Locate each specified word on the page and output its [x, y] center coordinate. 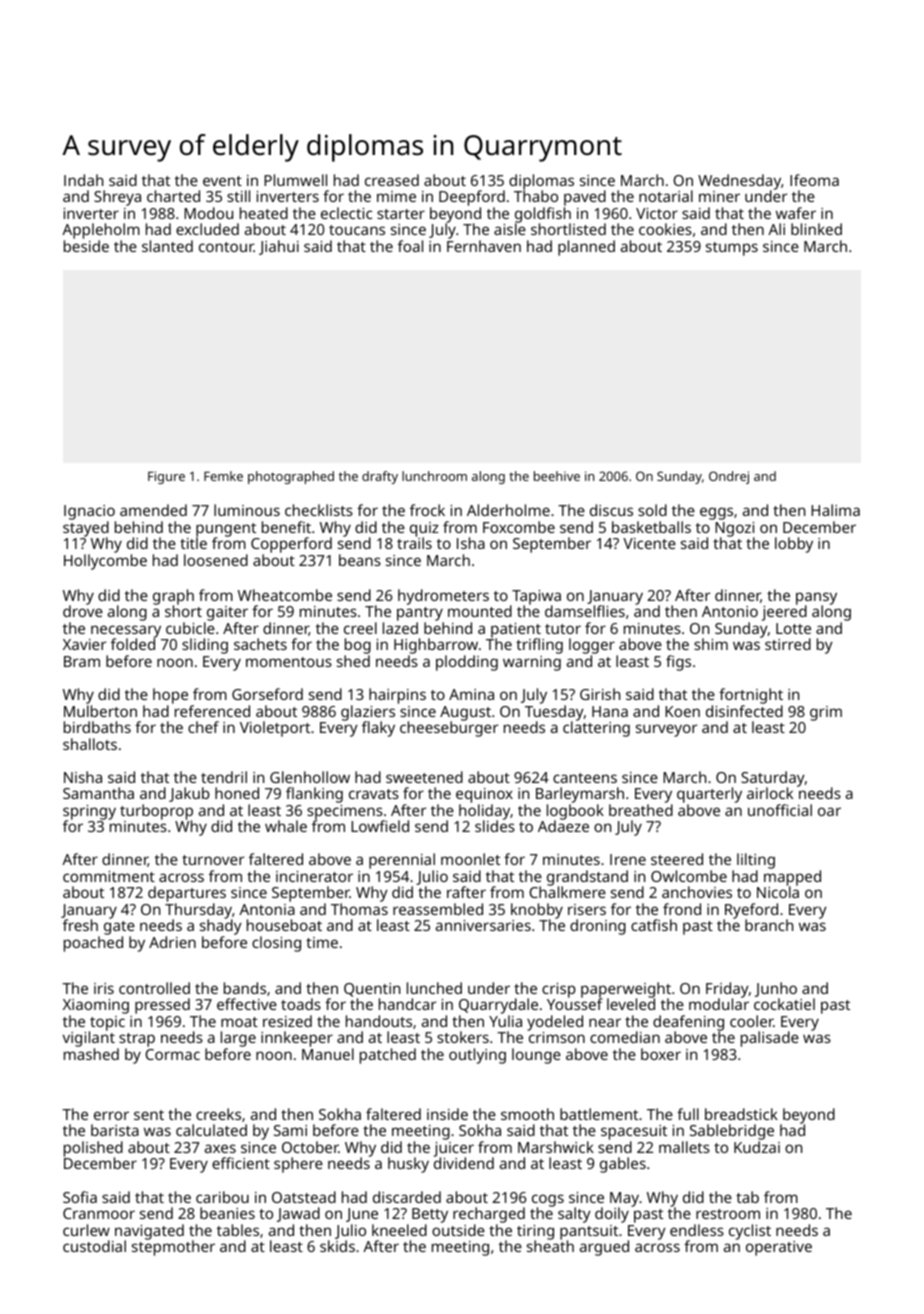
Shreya [117, 198]
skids [337, 1246]
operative [779, 1248]
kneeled [399, 1230]
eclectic [346, 213]
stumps [732, 249]
